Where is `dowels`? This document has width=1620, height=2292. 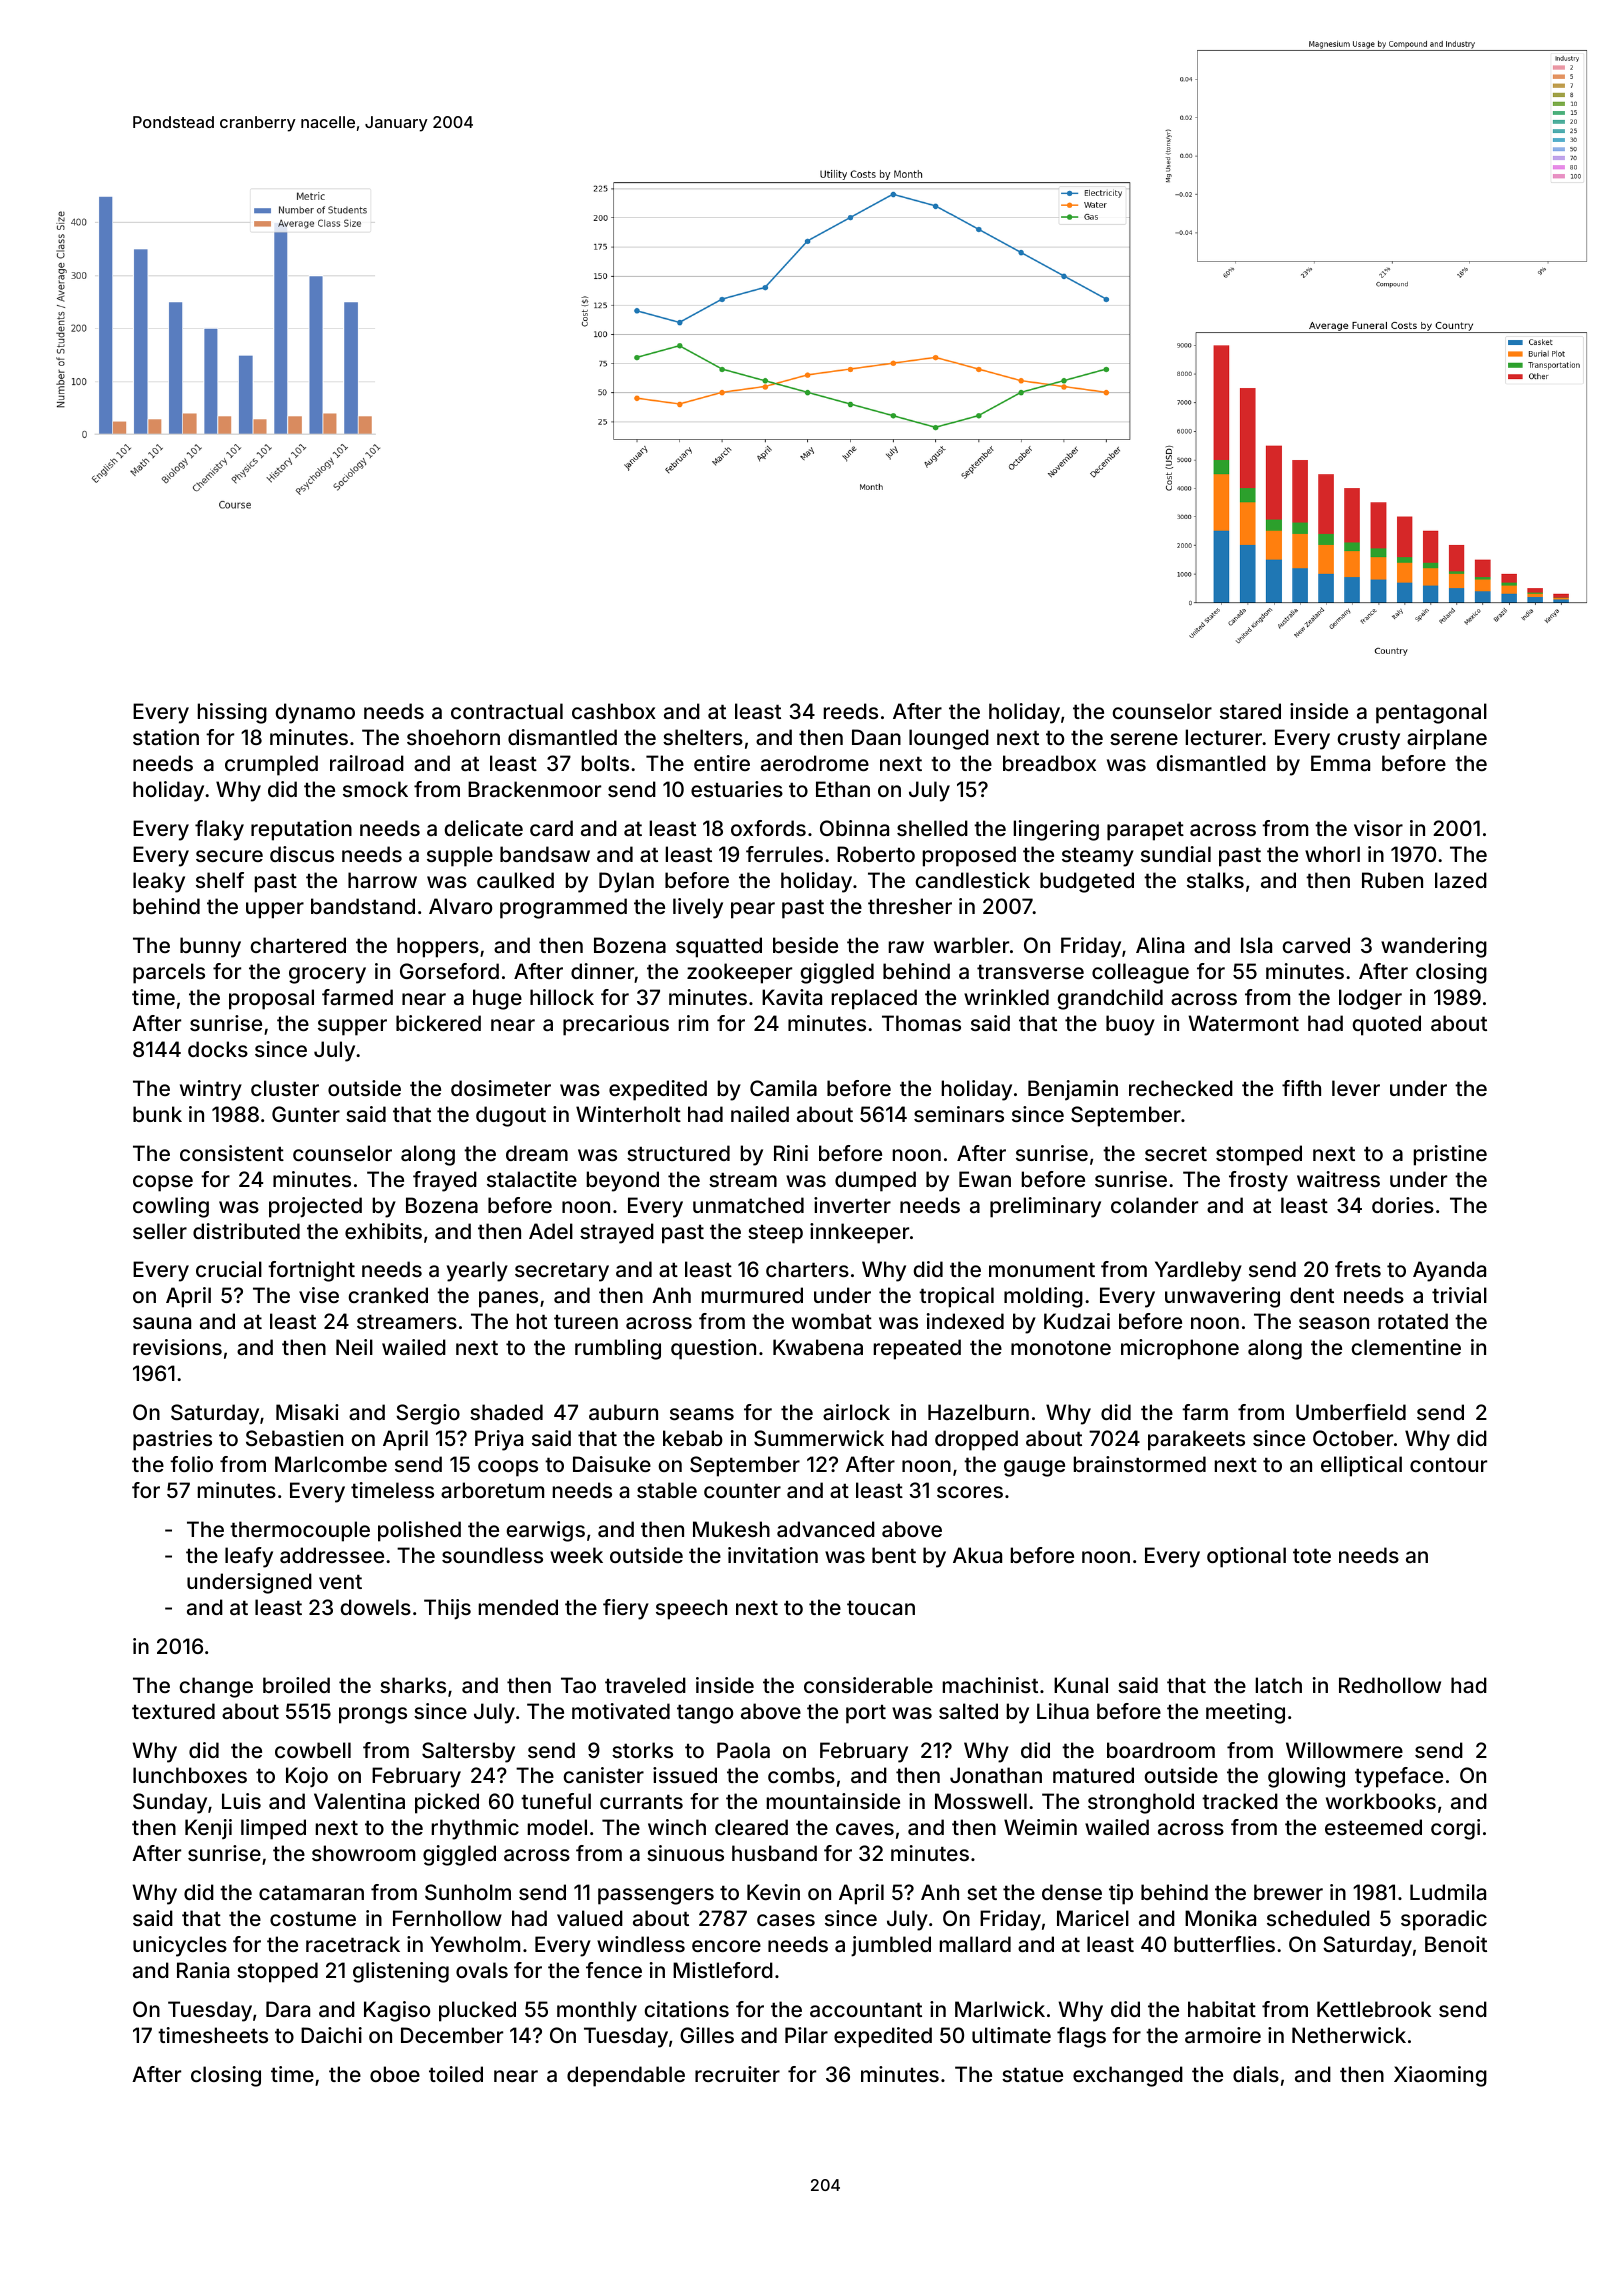
dowels is located at coordinates (375, 1607).
